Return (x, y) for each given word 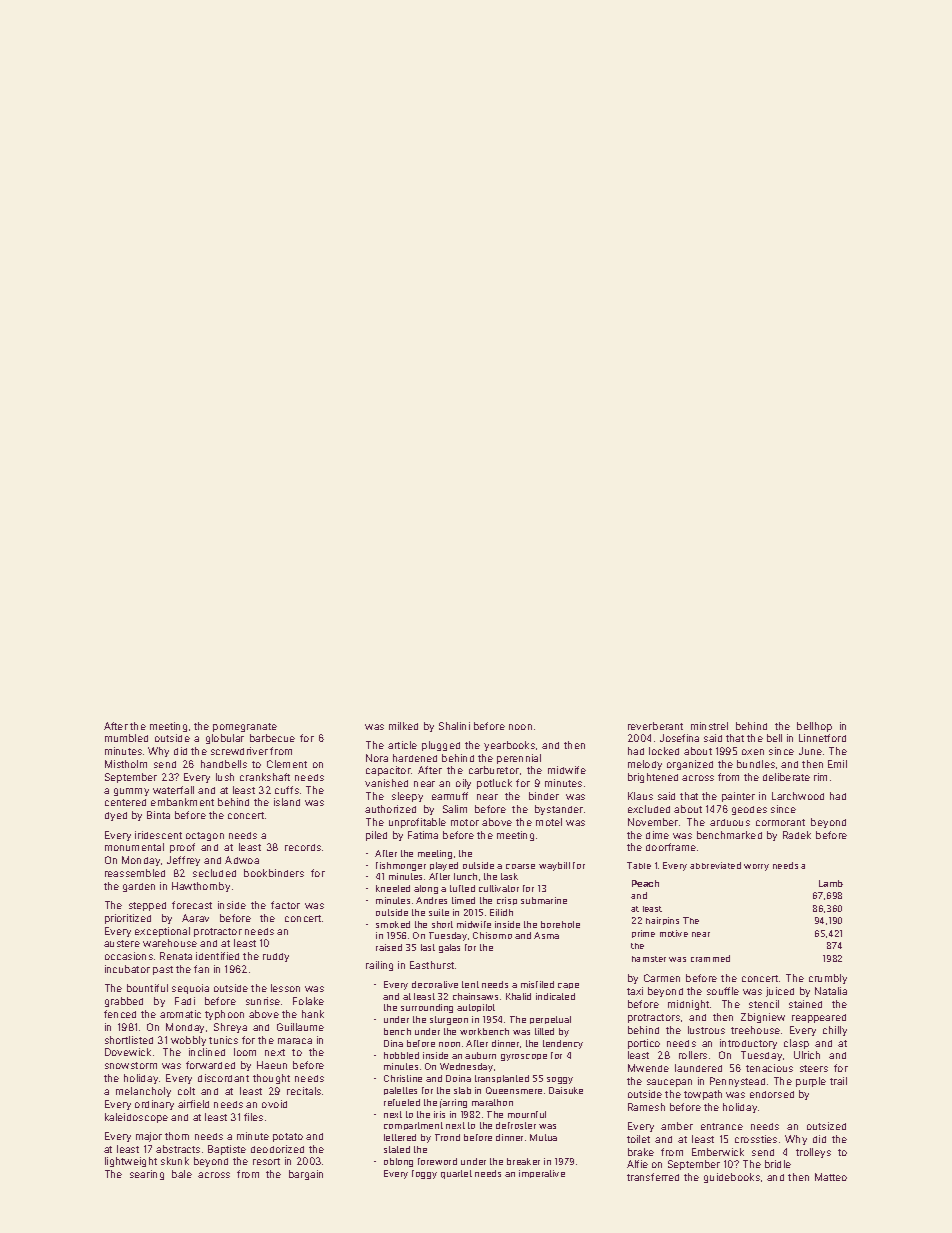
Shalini (454, 726)
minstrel (709, 726)
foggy (424, 1174)
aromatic (180, 1014)
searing (147, 1175)
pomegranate (245, 727)
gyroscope (524, 1057)
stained (805, 1004)
